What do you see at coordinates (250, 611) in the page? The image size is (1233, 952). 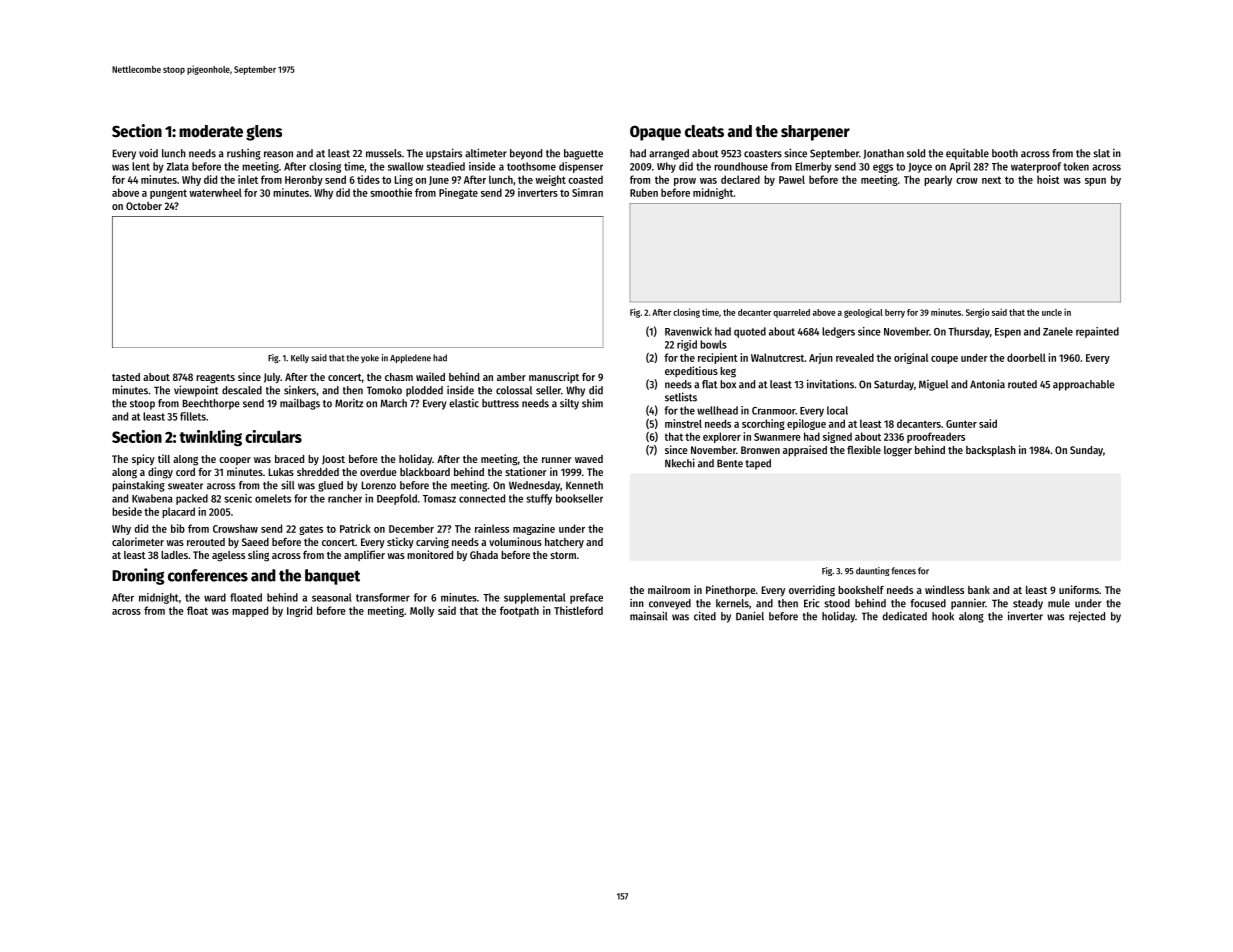 I see `mapped` at bounding box center [250, 611].
